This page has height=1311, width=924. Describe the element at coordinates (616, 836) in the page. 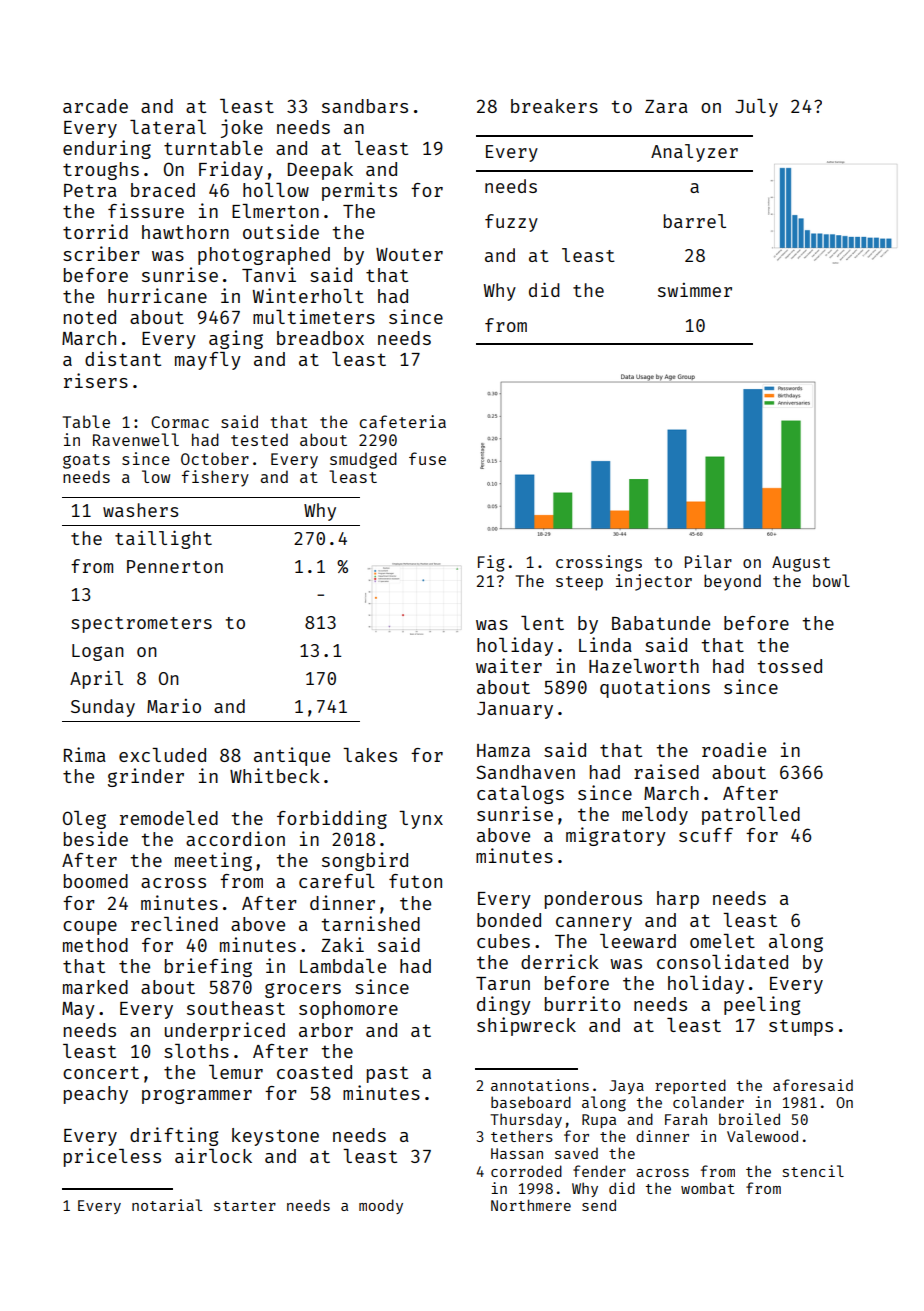

I see `migratory` at that location.
